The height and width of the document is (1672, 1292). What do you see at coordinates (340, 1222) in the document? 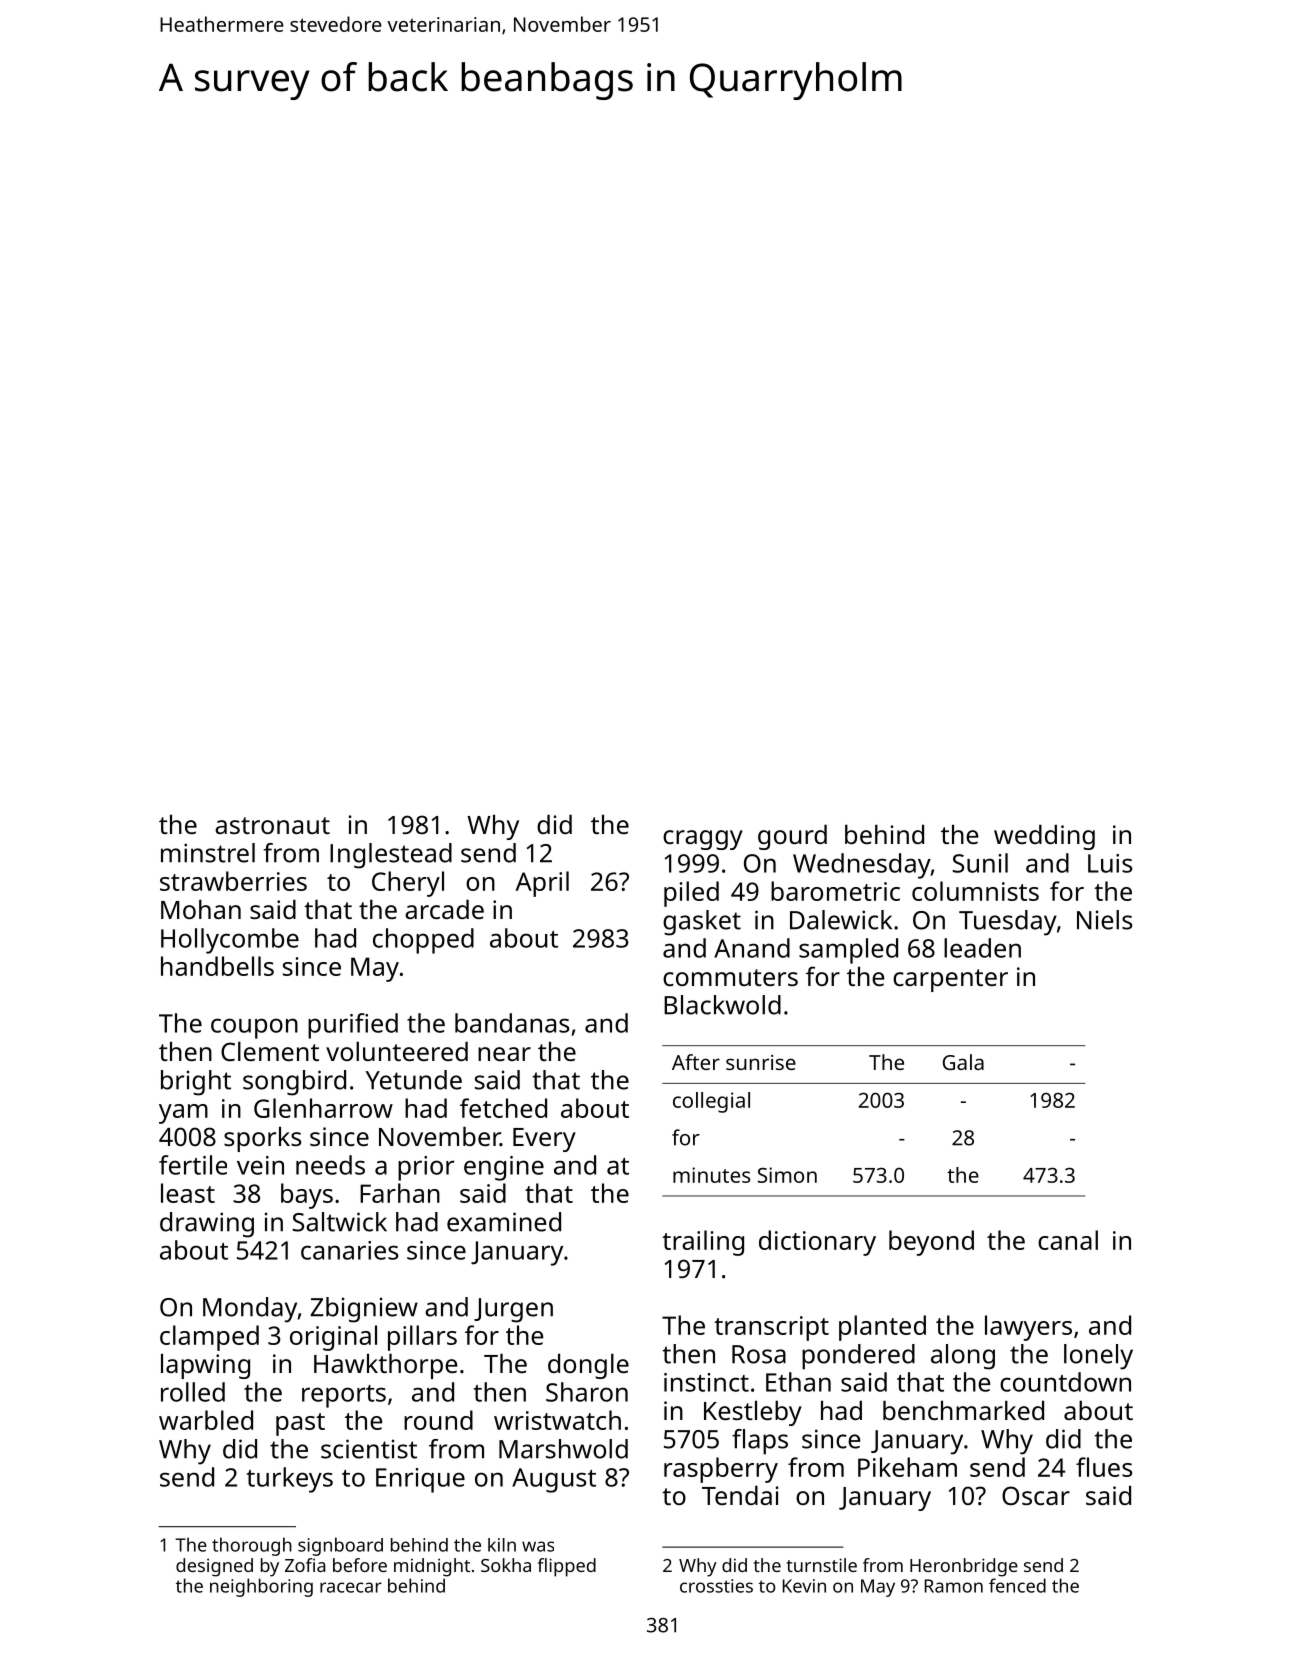
I see `Saltwick` at bounding box center [340, 1222].
